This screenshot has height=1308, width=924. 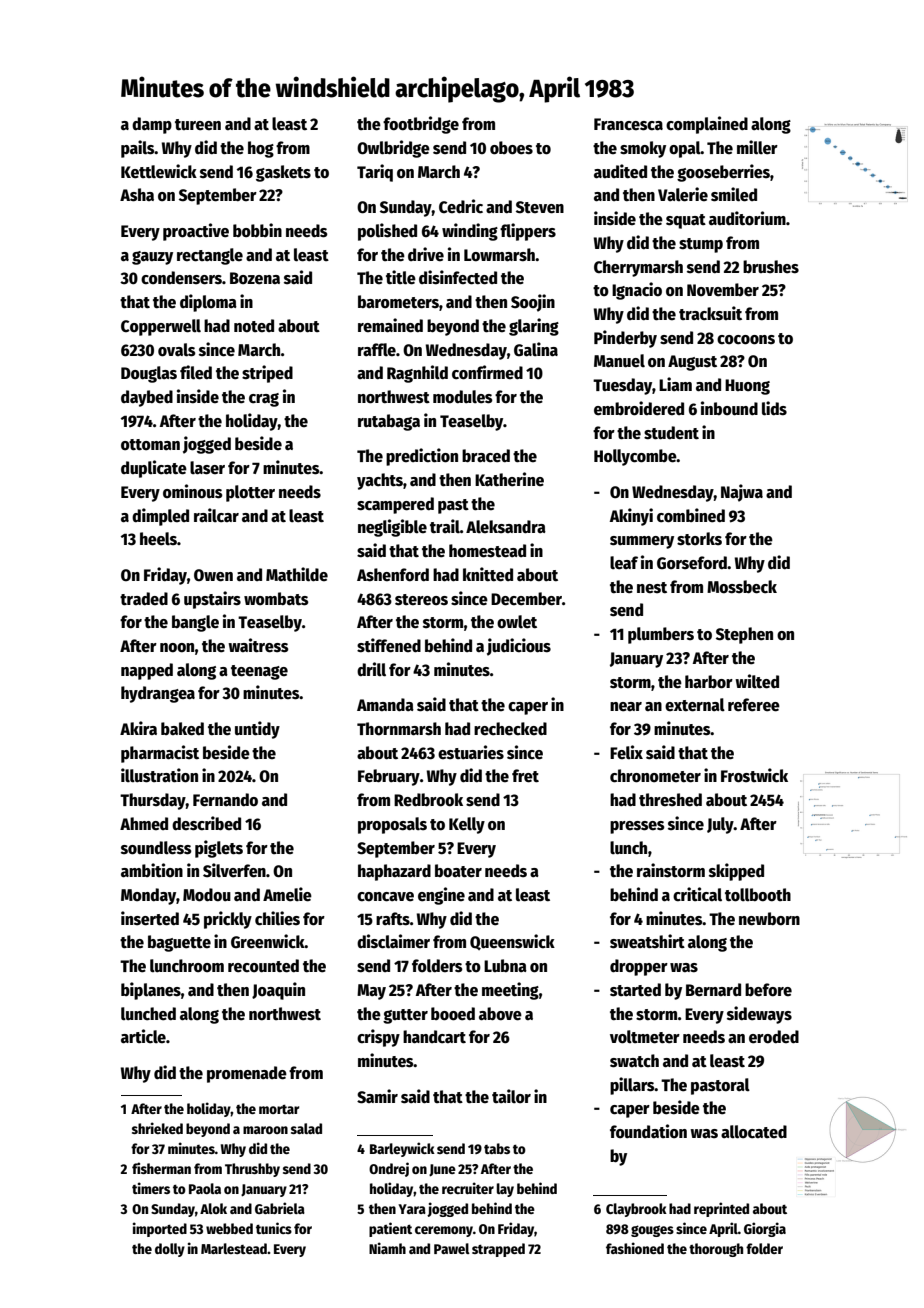 What do you see at coordinates (274, 1228) in the screenshot?
I see `tunics` at bounding box center [274, 1228].
